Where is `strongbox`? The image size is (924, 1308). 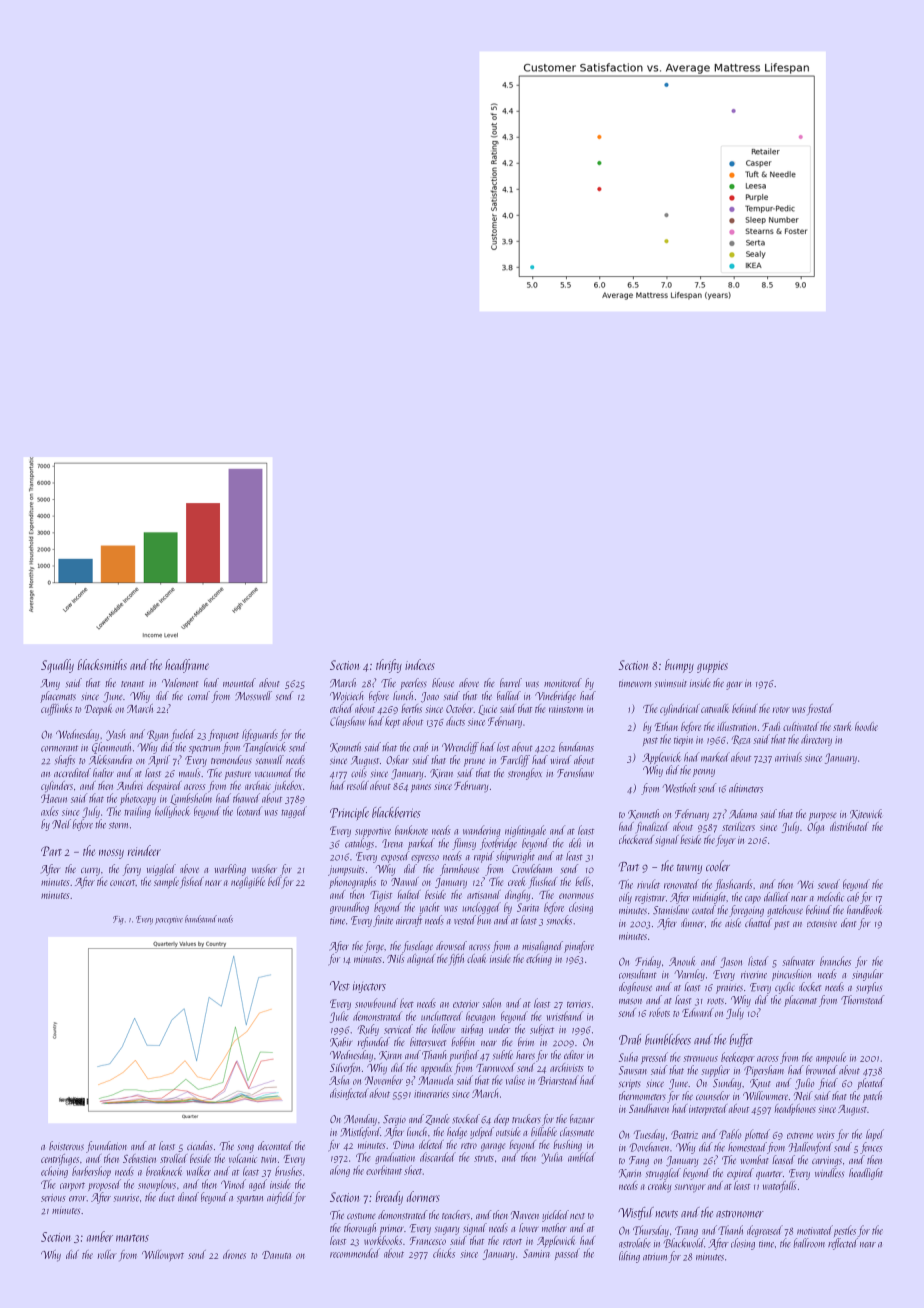
strongbox is located at coordinates (525, 774).
